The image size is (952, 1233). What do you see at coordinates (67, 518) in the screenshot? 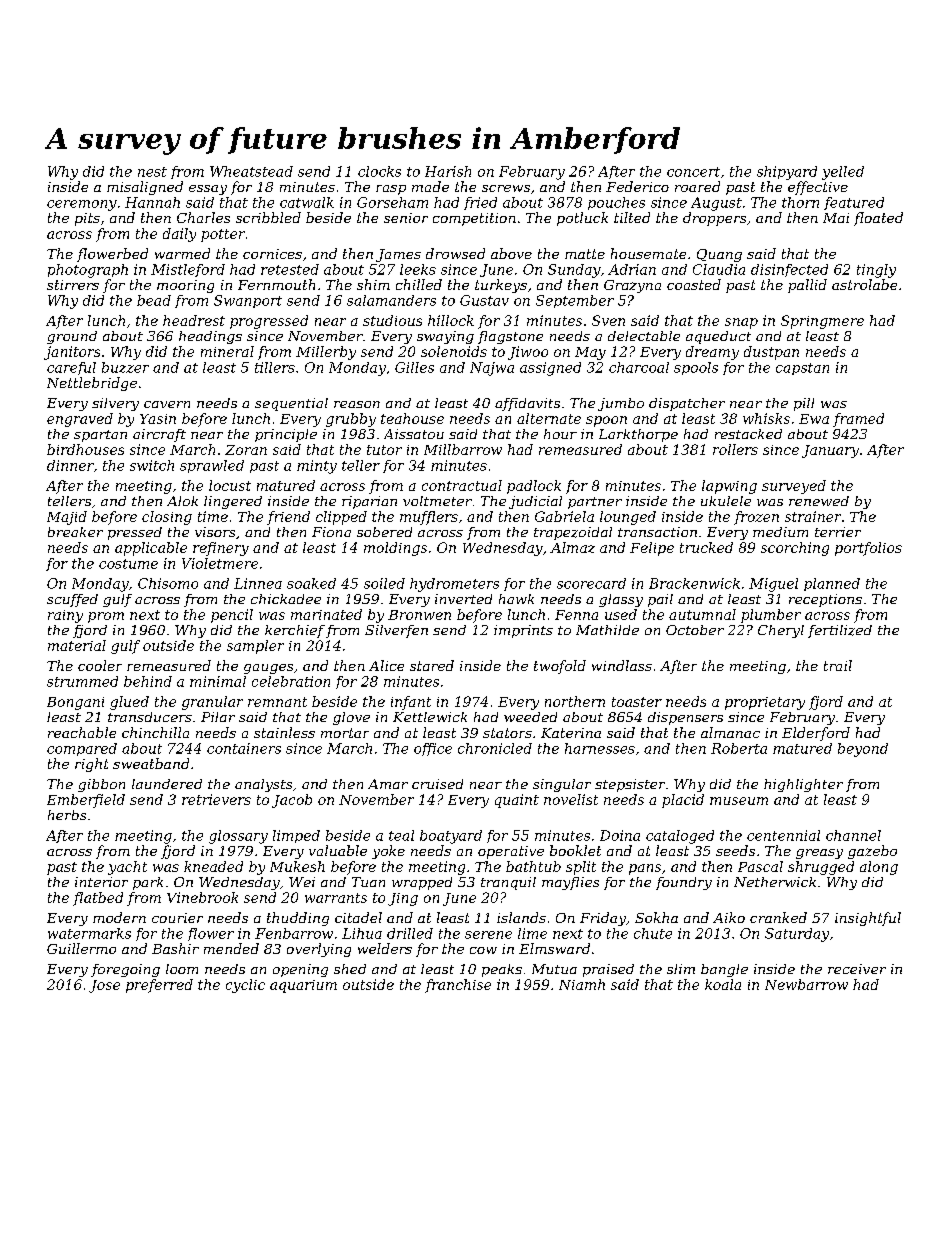
I see `Majid` at bounding box center [67, 518].
